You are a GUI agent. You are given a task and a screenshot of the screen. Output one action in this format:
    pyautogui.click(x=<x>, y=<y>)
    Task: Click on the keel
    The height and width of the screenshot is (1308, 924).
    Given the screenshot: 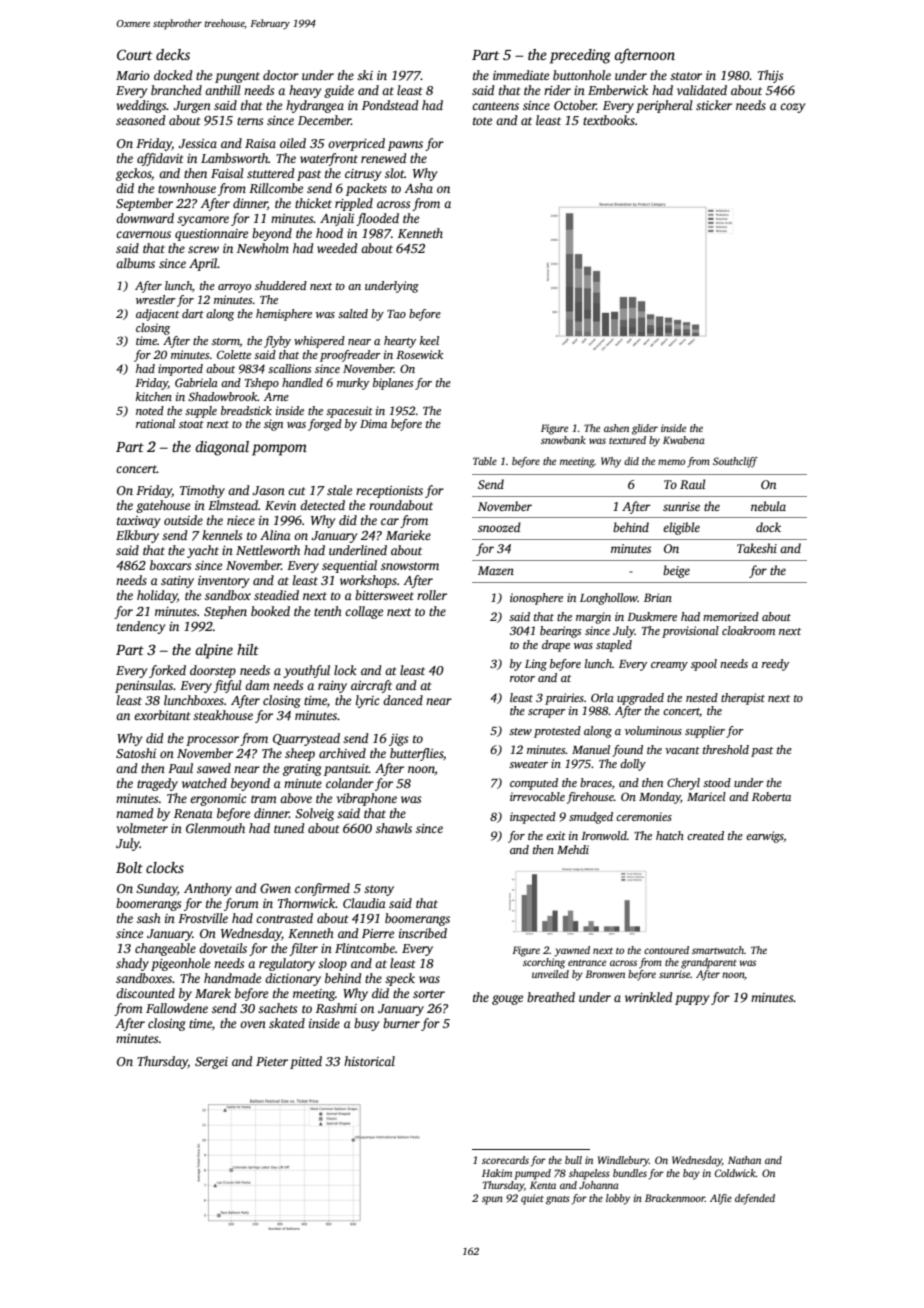 What is the action you would take?
    pyautogui.click(x=429, y=340)
